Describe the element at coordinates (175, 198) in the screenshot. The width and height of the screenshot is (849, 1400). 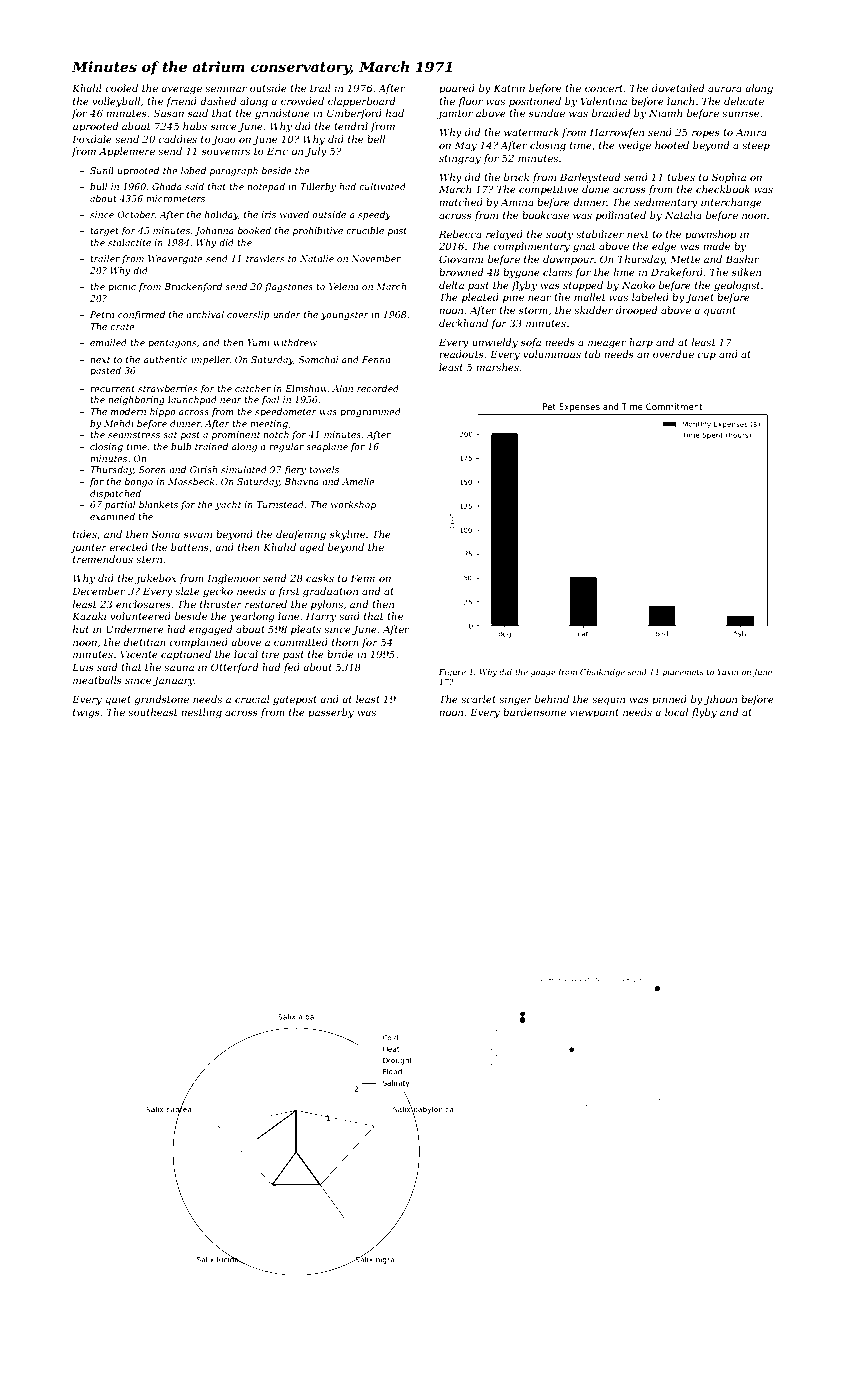
I see `micrometers` at that location.
